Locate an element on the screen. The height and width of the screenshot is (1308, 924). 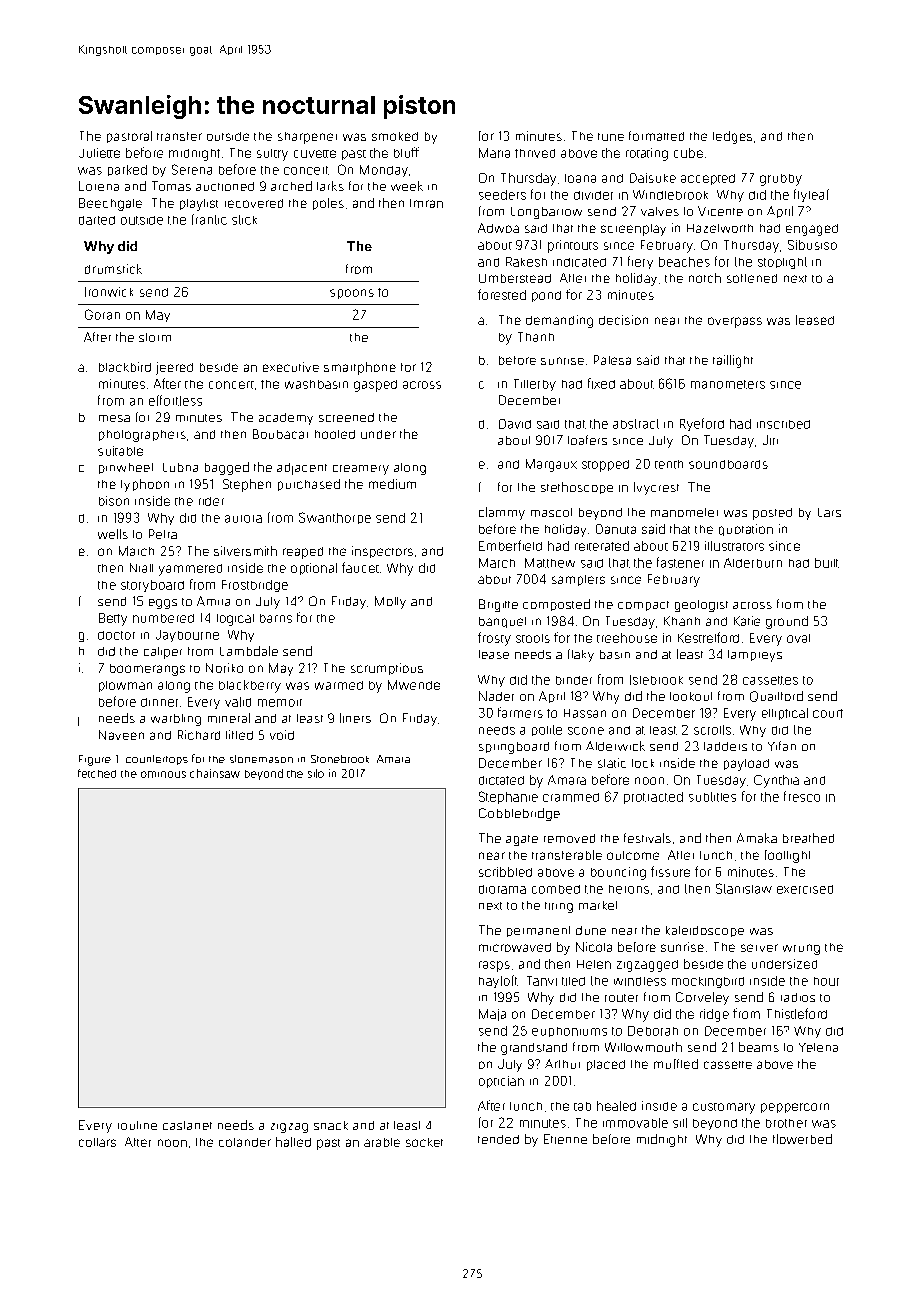
routine is located at coordinates (137, 1125).
